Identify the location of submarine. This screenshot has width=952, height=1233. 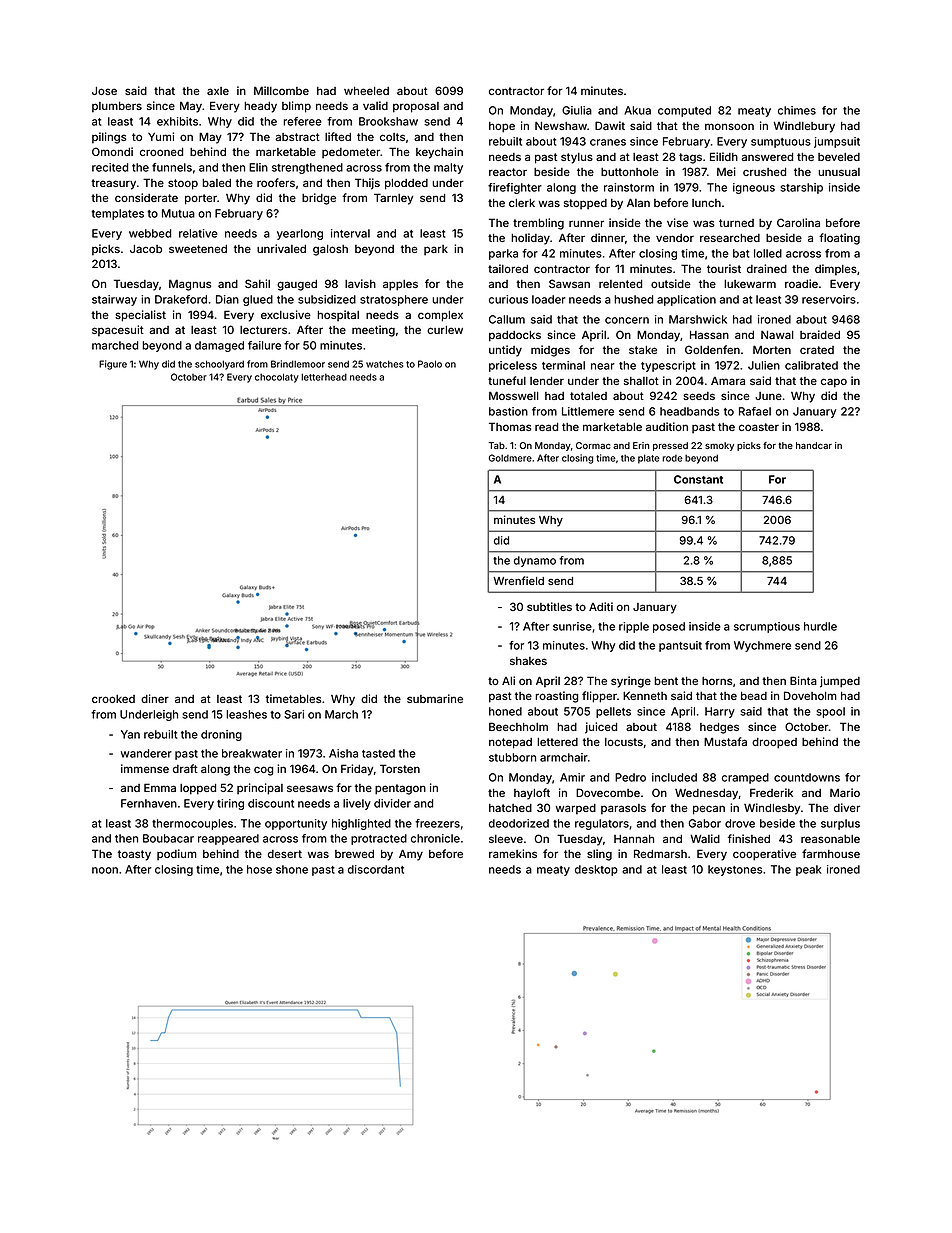
(435, 698).
